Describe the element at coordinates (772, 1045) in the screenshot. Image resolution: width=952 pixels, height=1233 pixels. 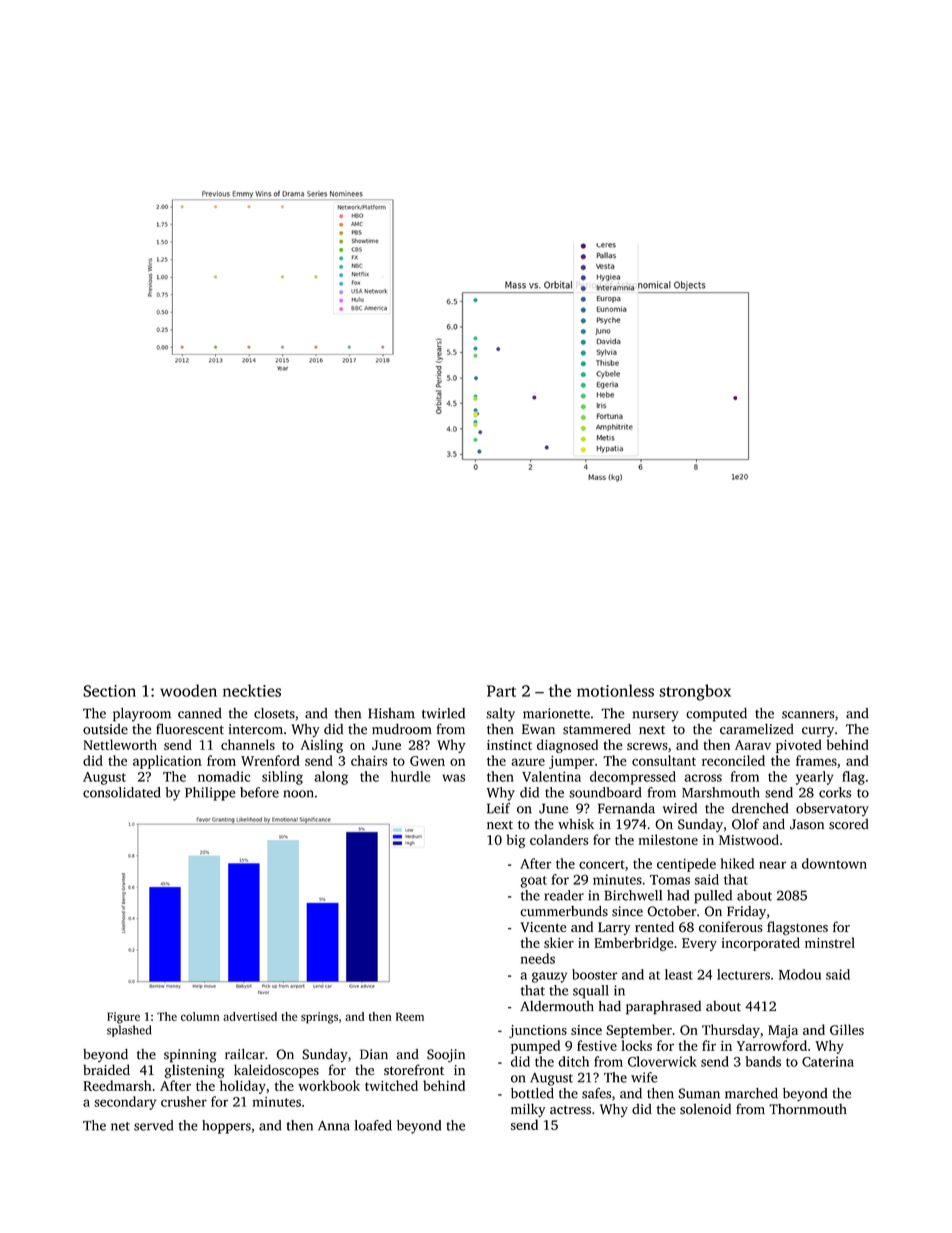
I see `Yarrowford` at that location.
